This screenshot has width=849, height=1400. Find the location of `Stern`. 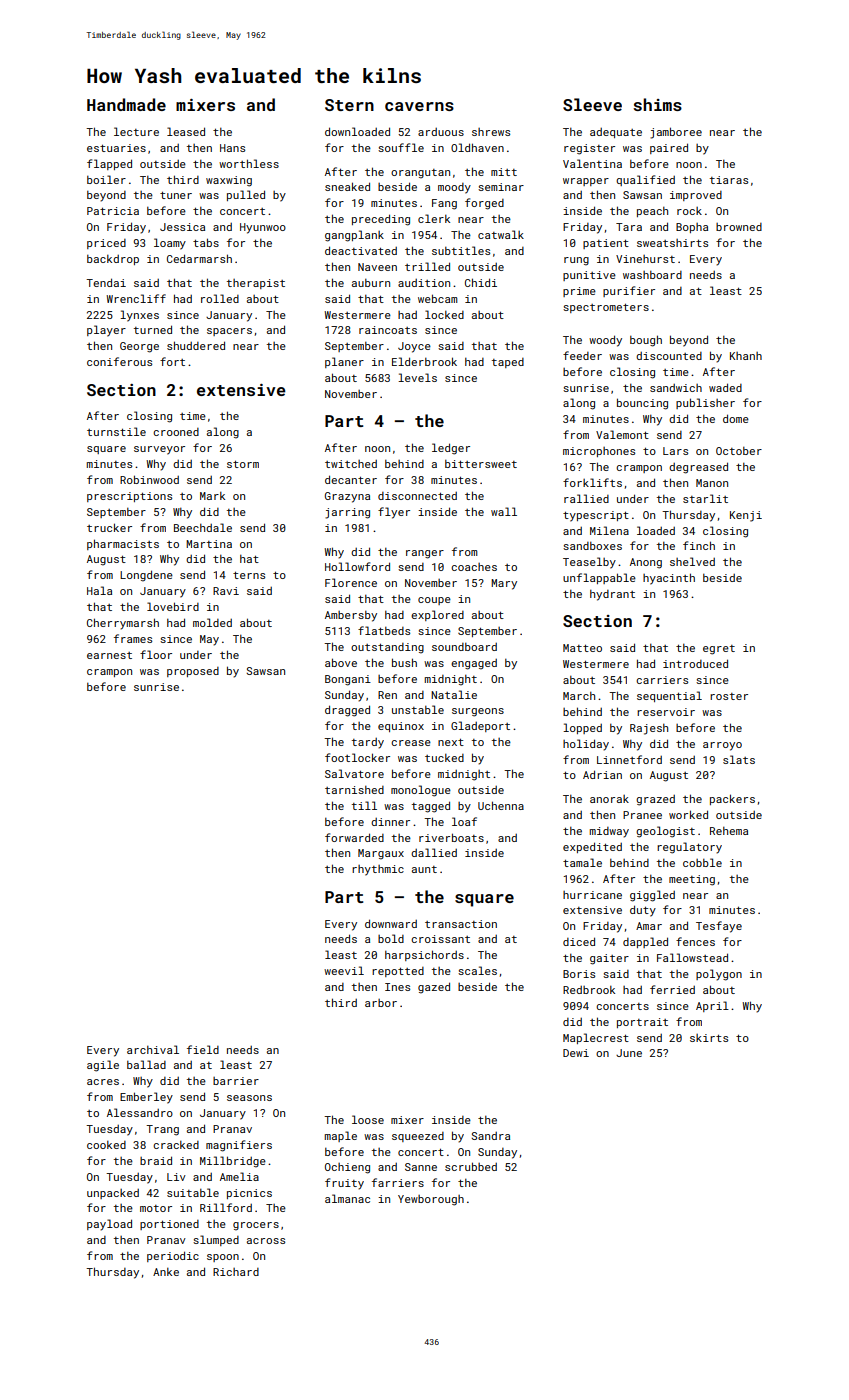

Stern is located at coordinates (349, 105).
